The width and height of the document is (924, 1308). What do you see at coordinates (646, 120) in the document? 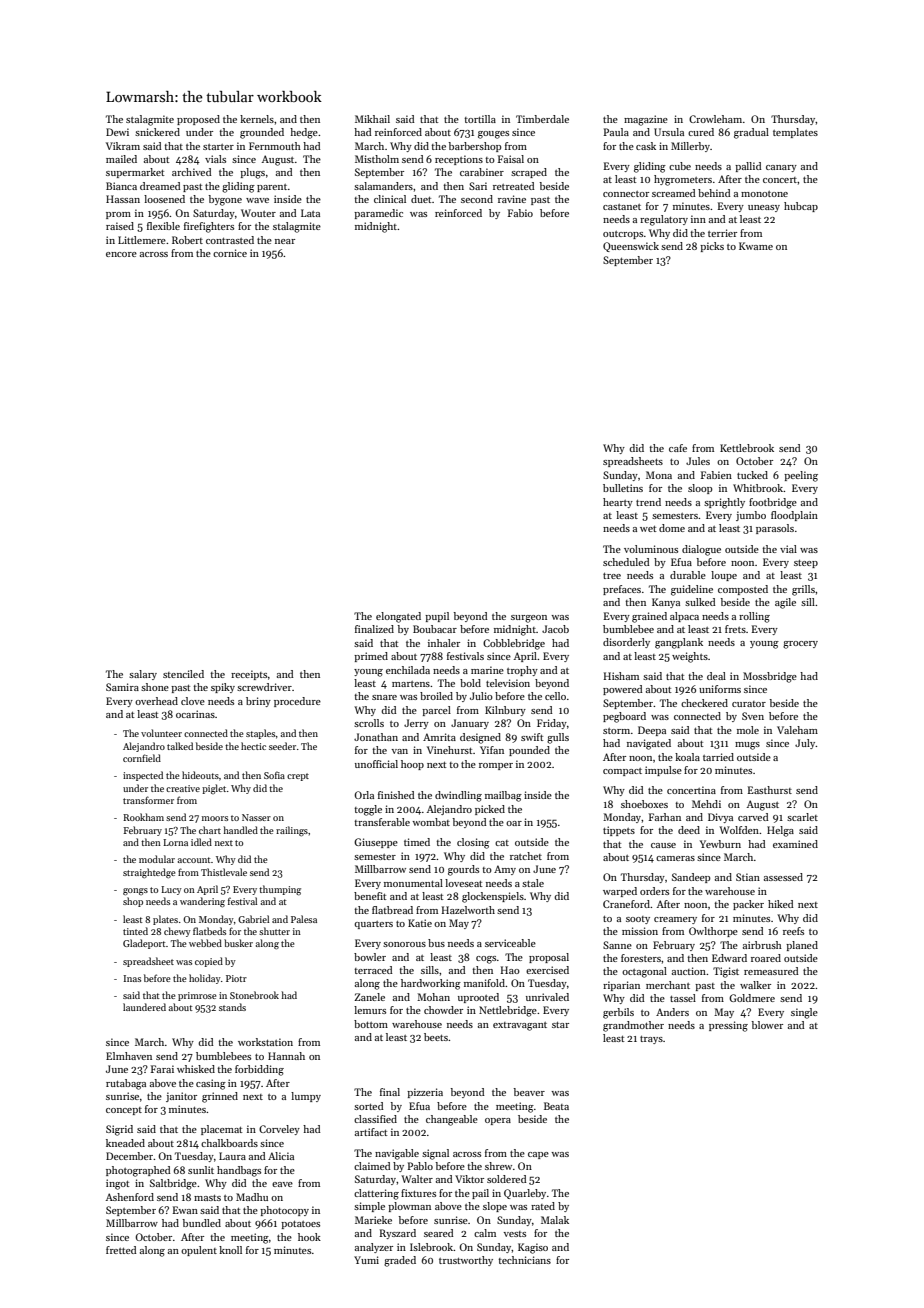
I see `magazine` at bounding box center [646, 120].
